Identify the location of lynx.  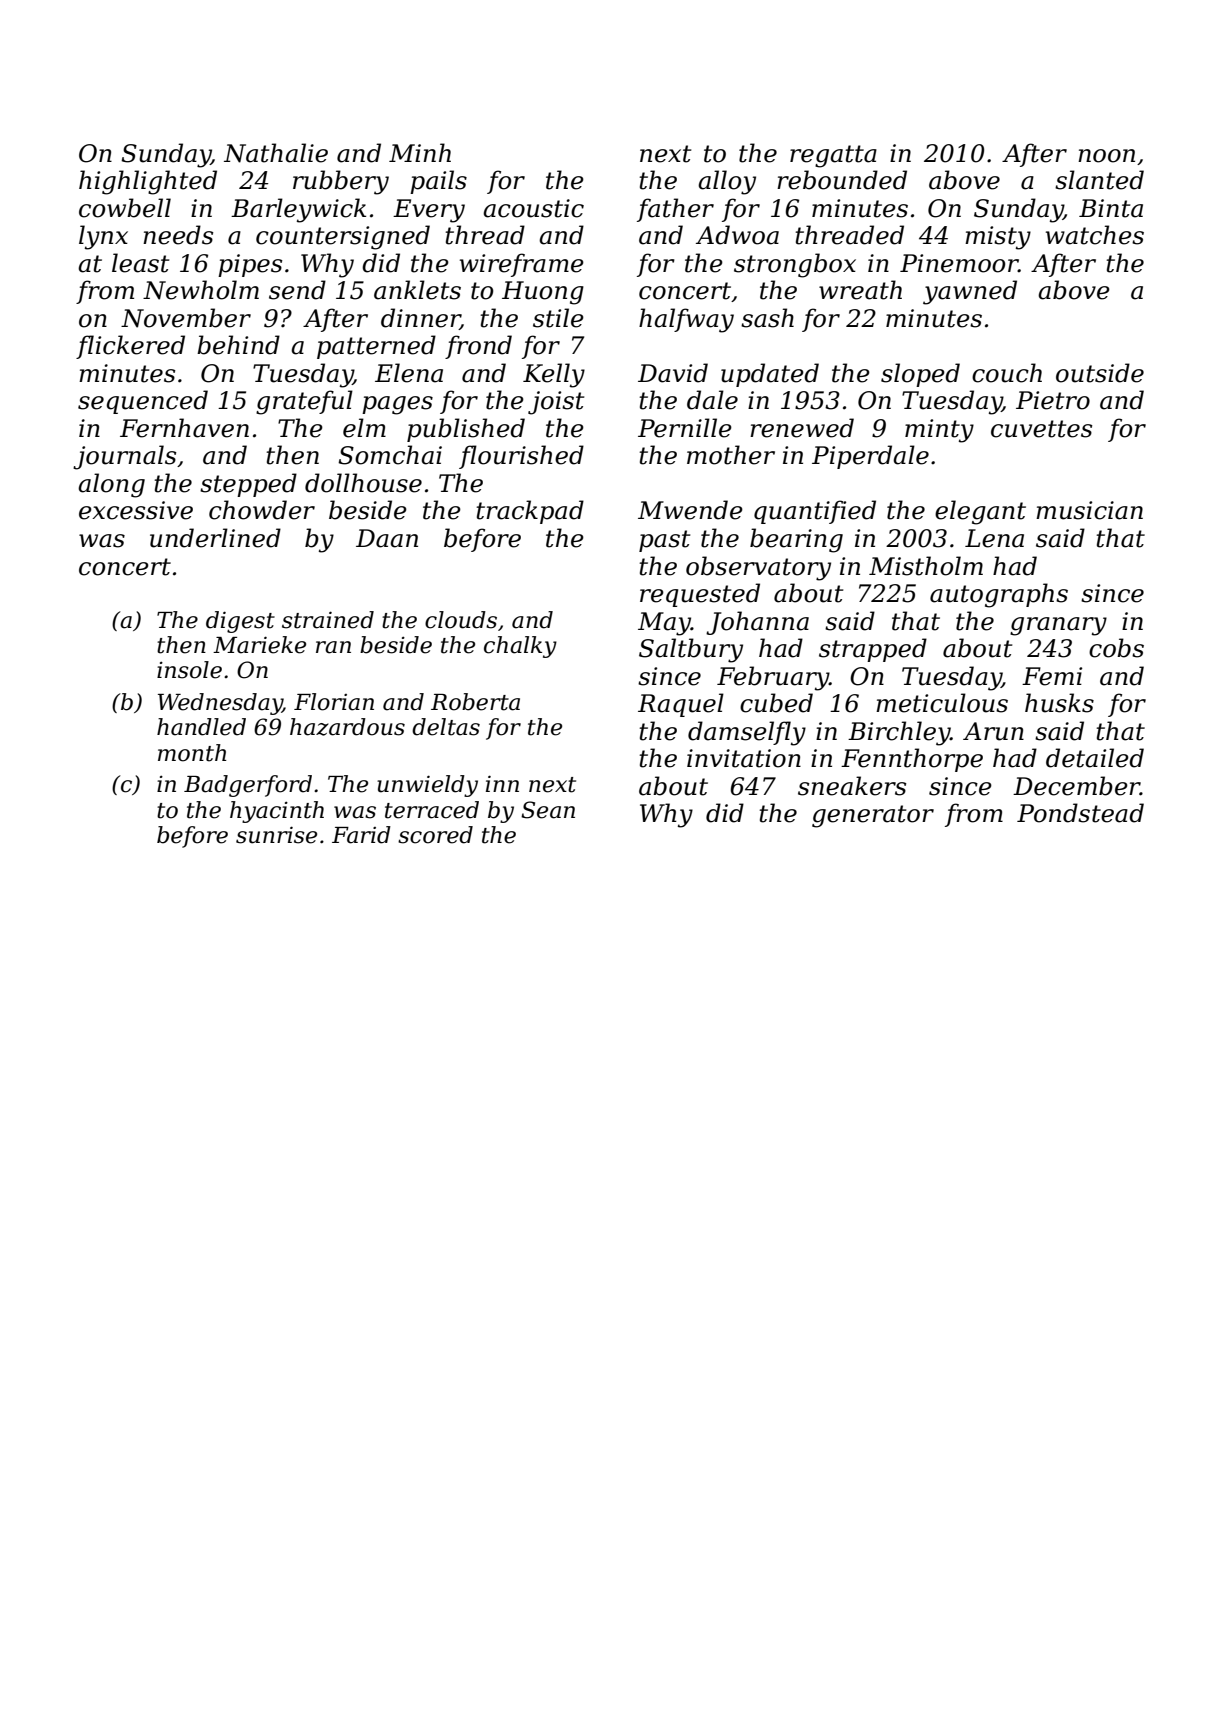
(103, 237).
